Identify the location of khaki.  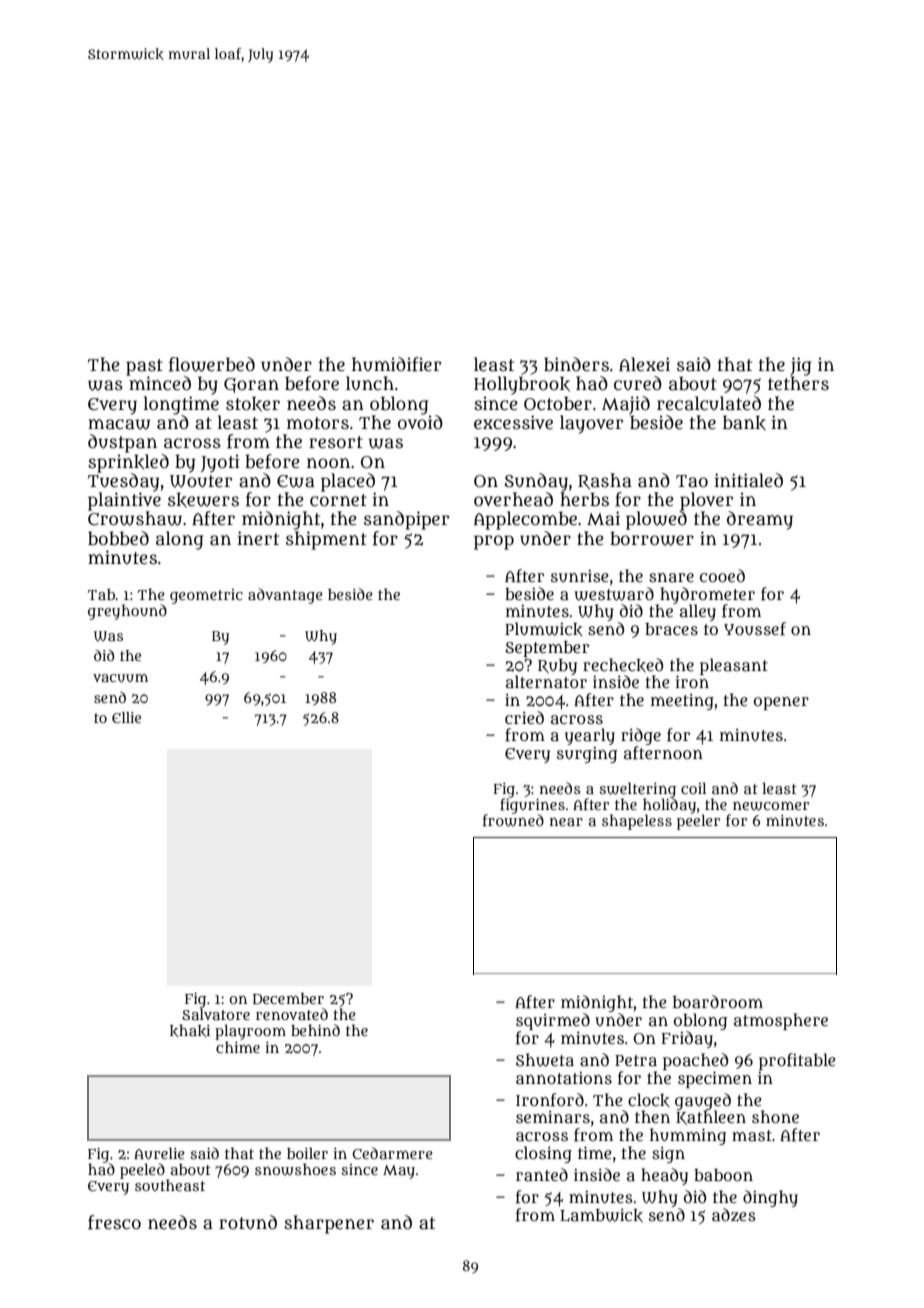
(190, 1030).
